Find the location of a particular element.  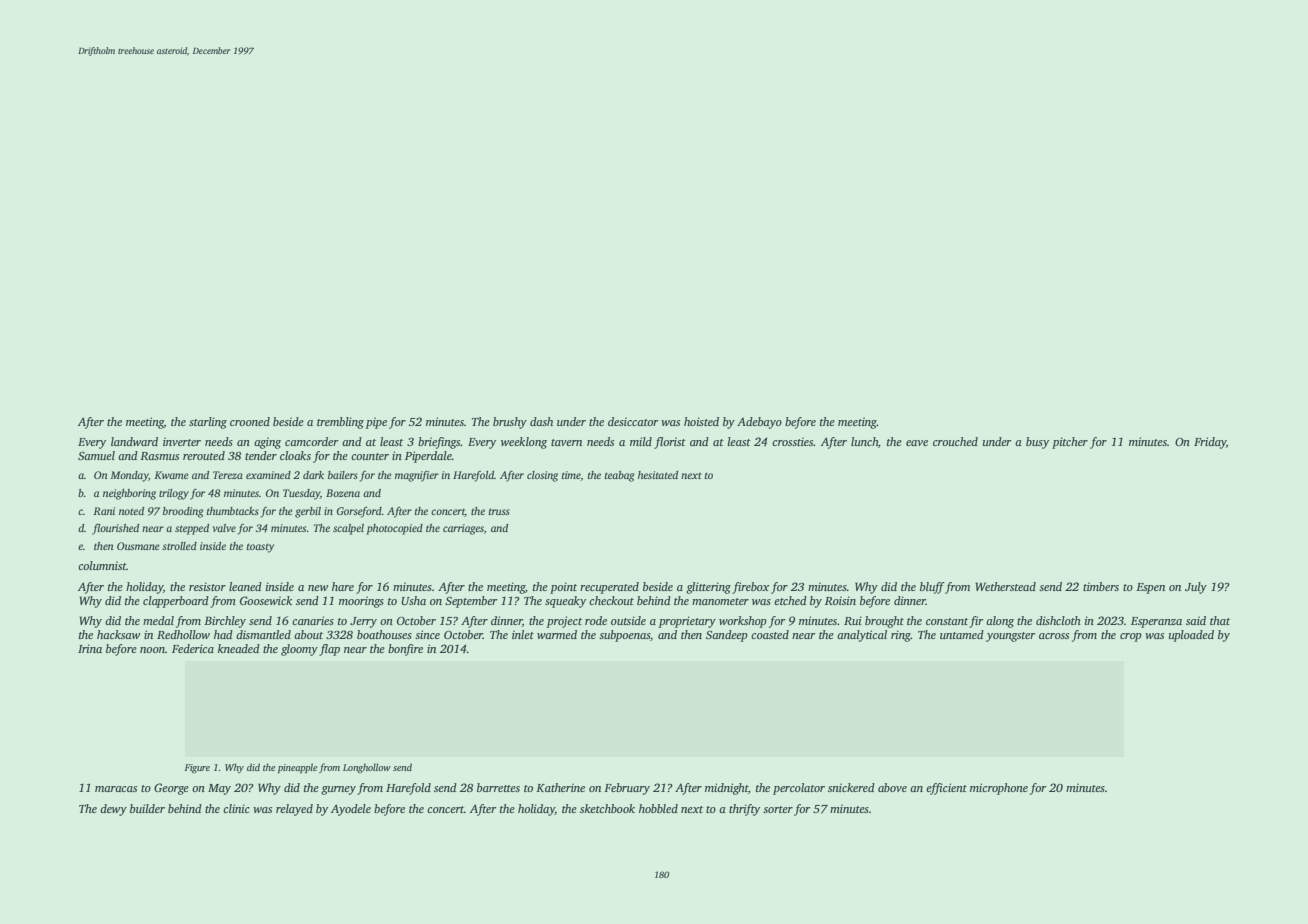

across is located at coordinates (1054, 636).
